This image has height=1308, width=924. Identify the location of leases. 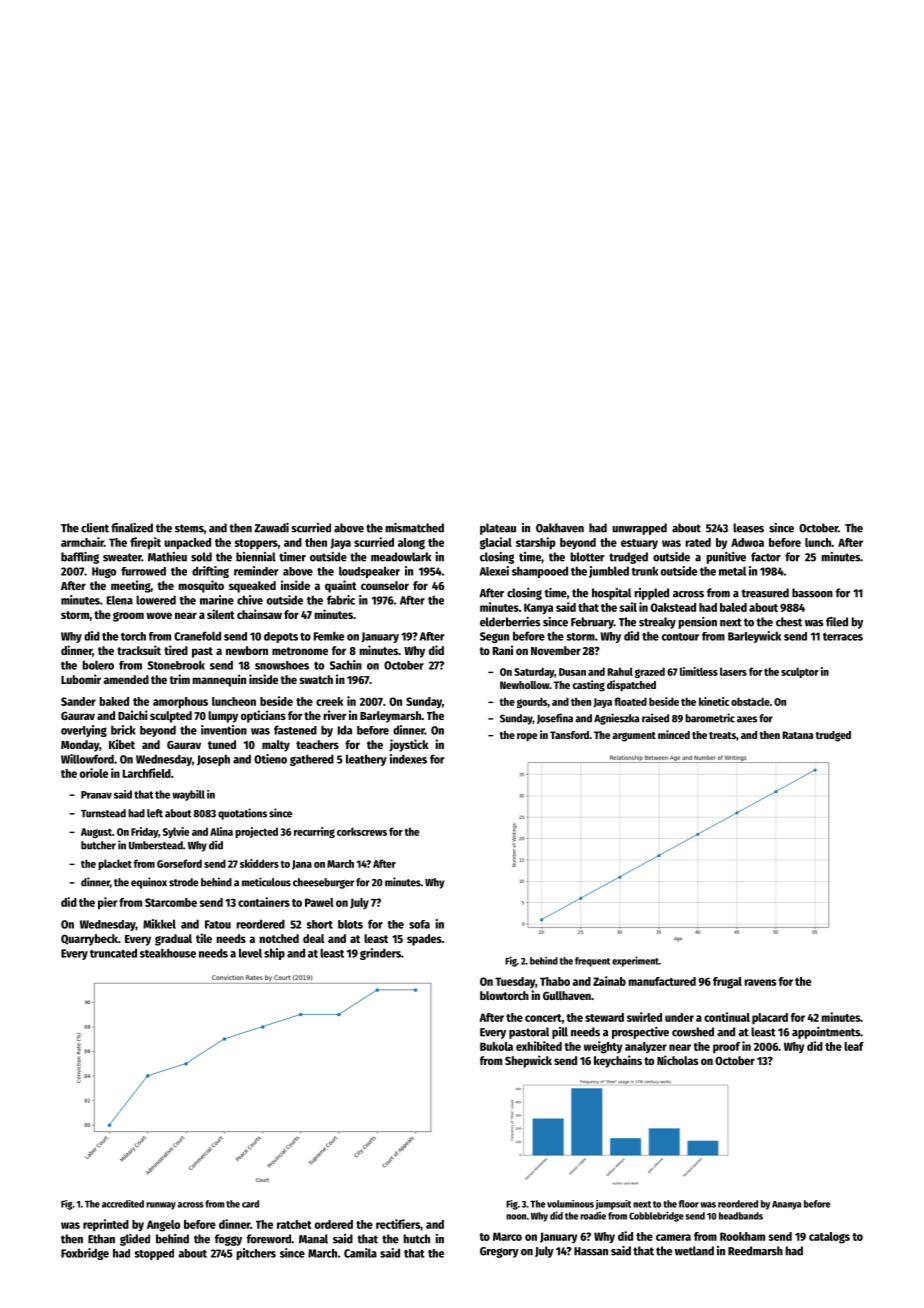
(748, 528).
